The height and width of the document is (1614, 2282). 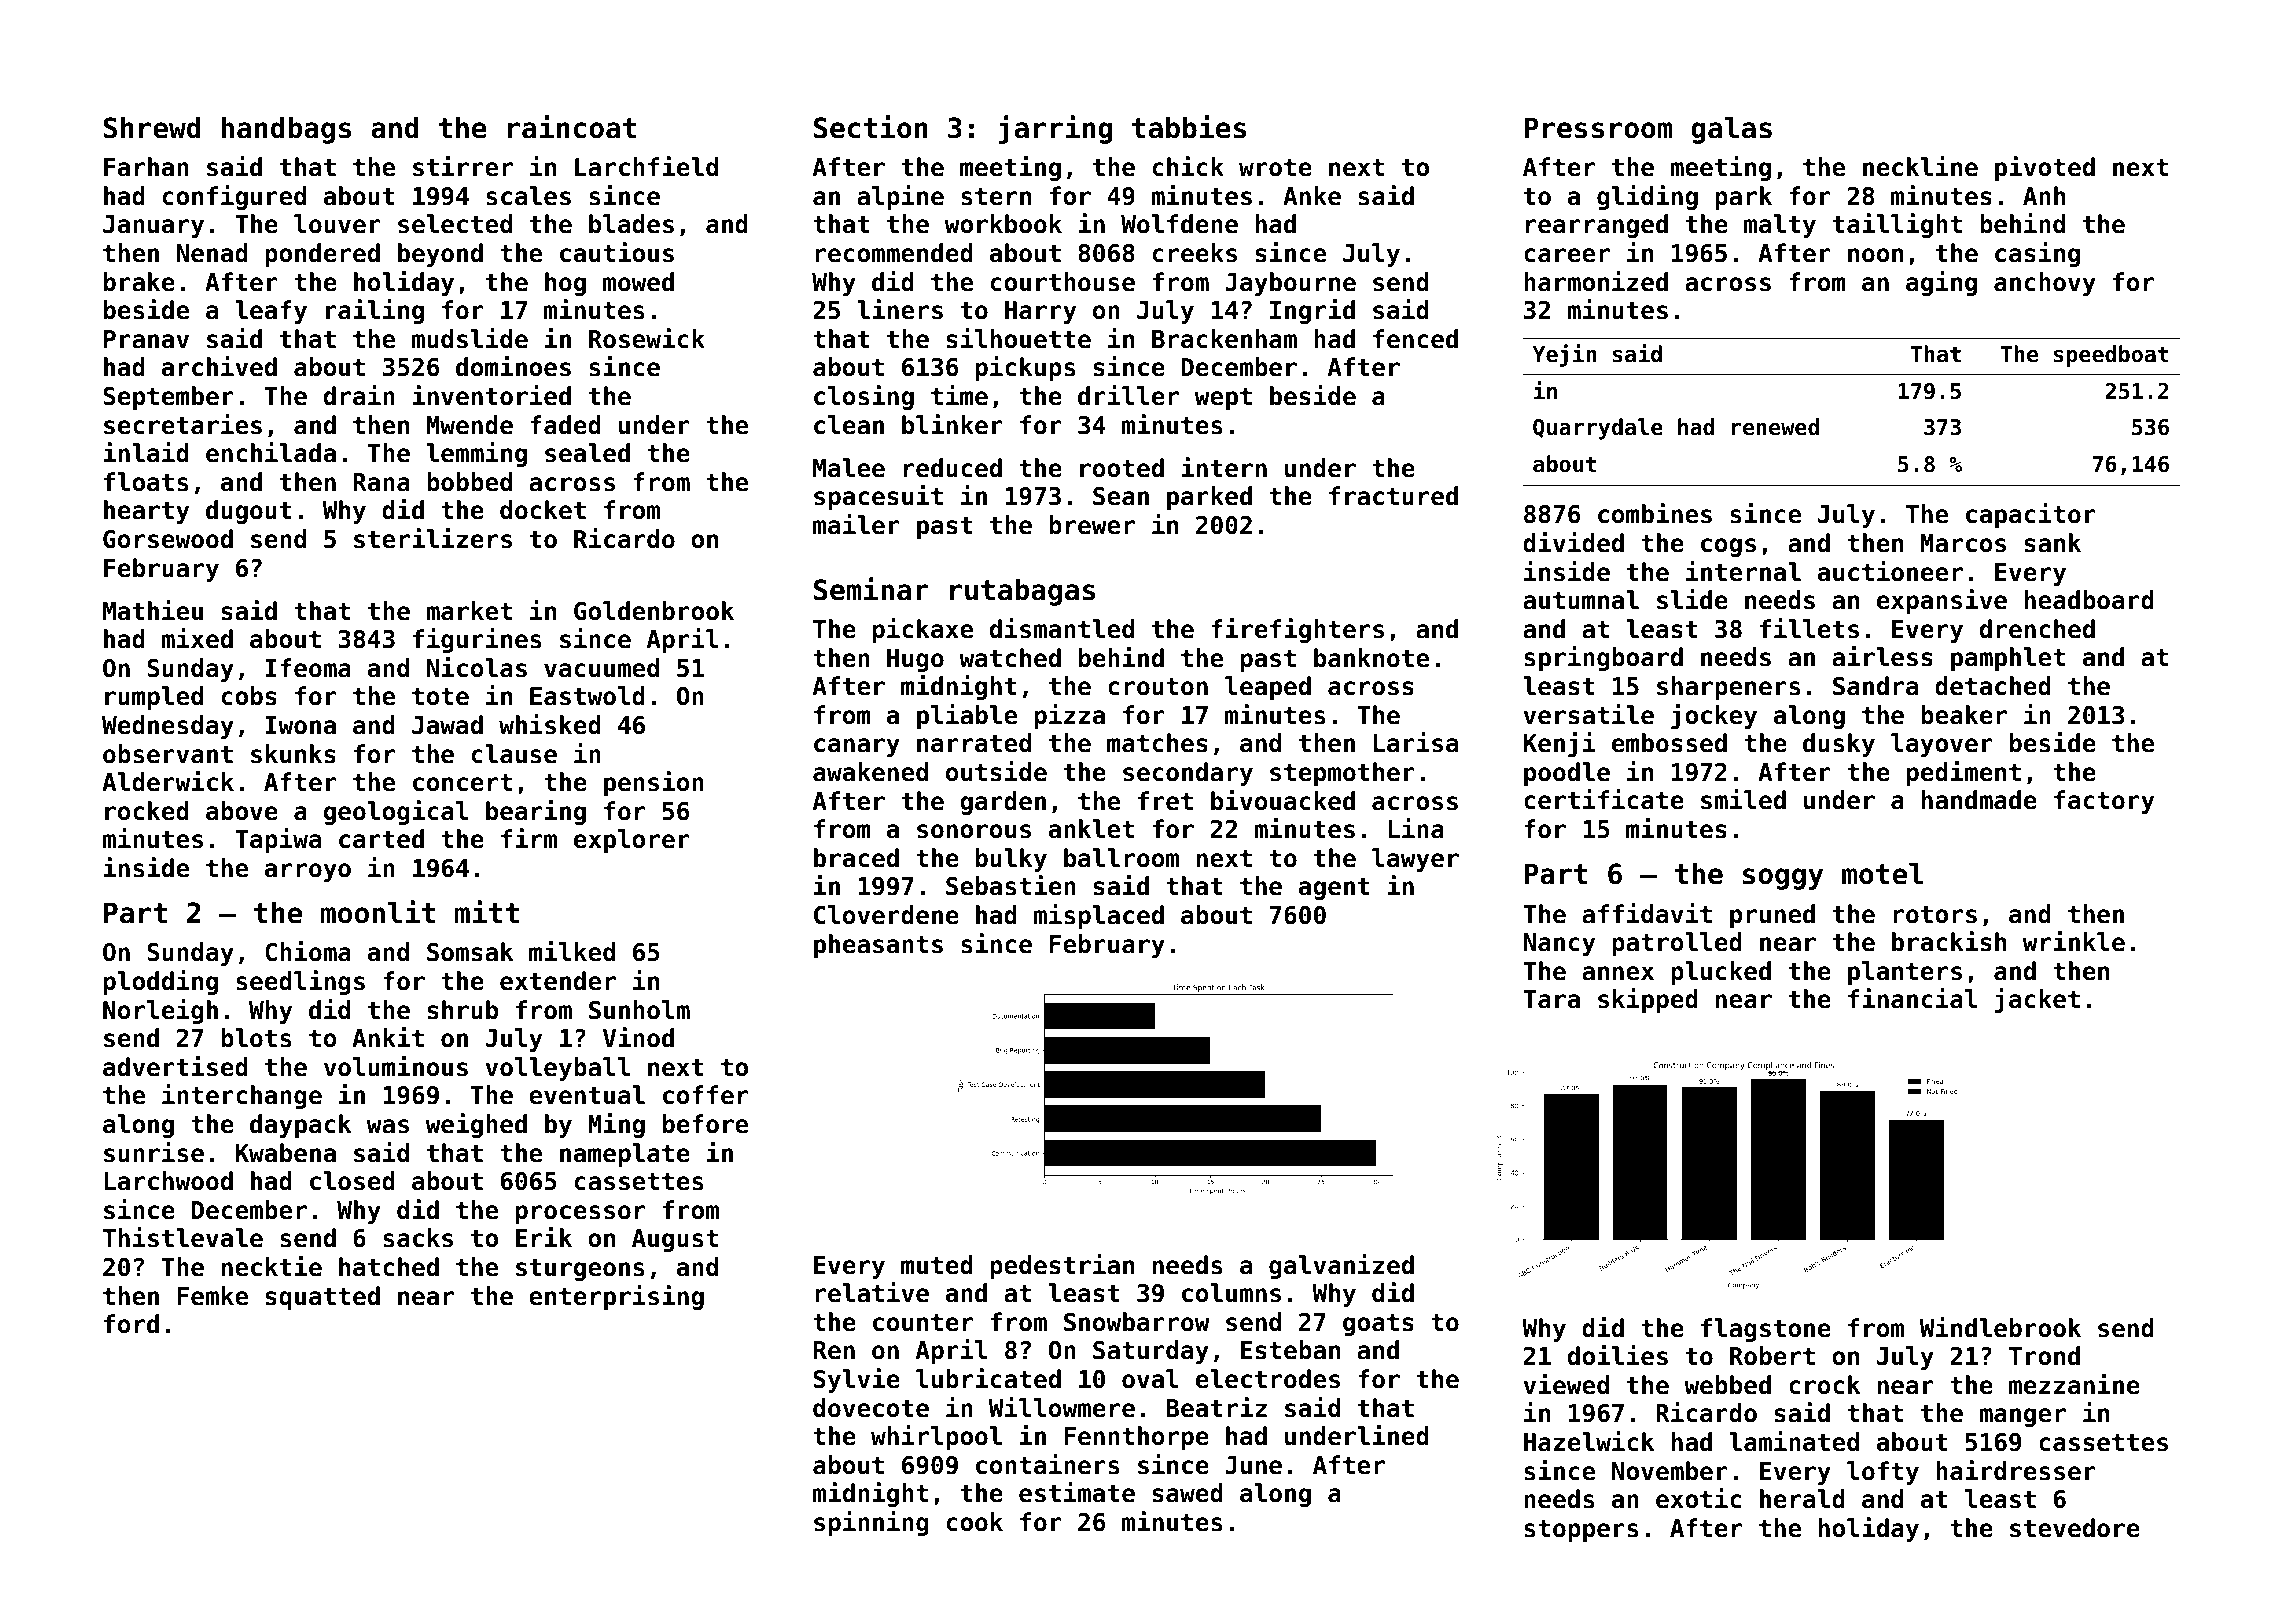 What do you see at coordinates (1802, 1499) in the document?
I see `herald` at bounding box center [1802, 1499].
